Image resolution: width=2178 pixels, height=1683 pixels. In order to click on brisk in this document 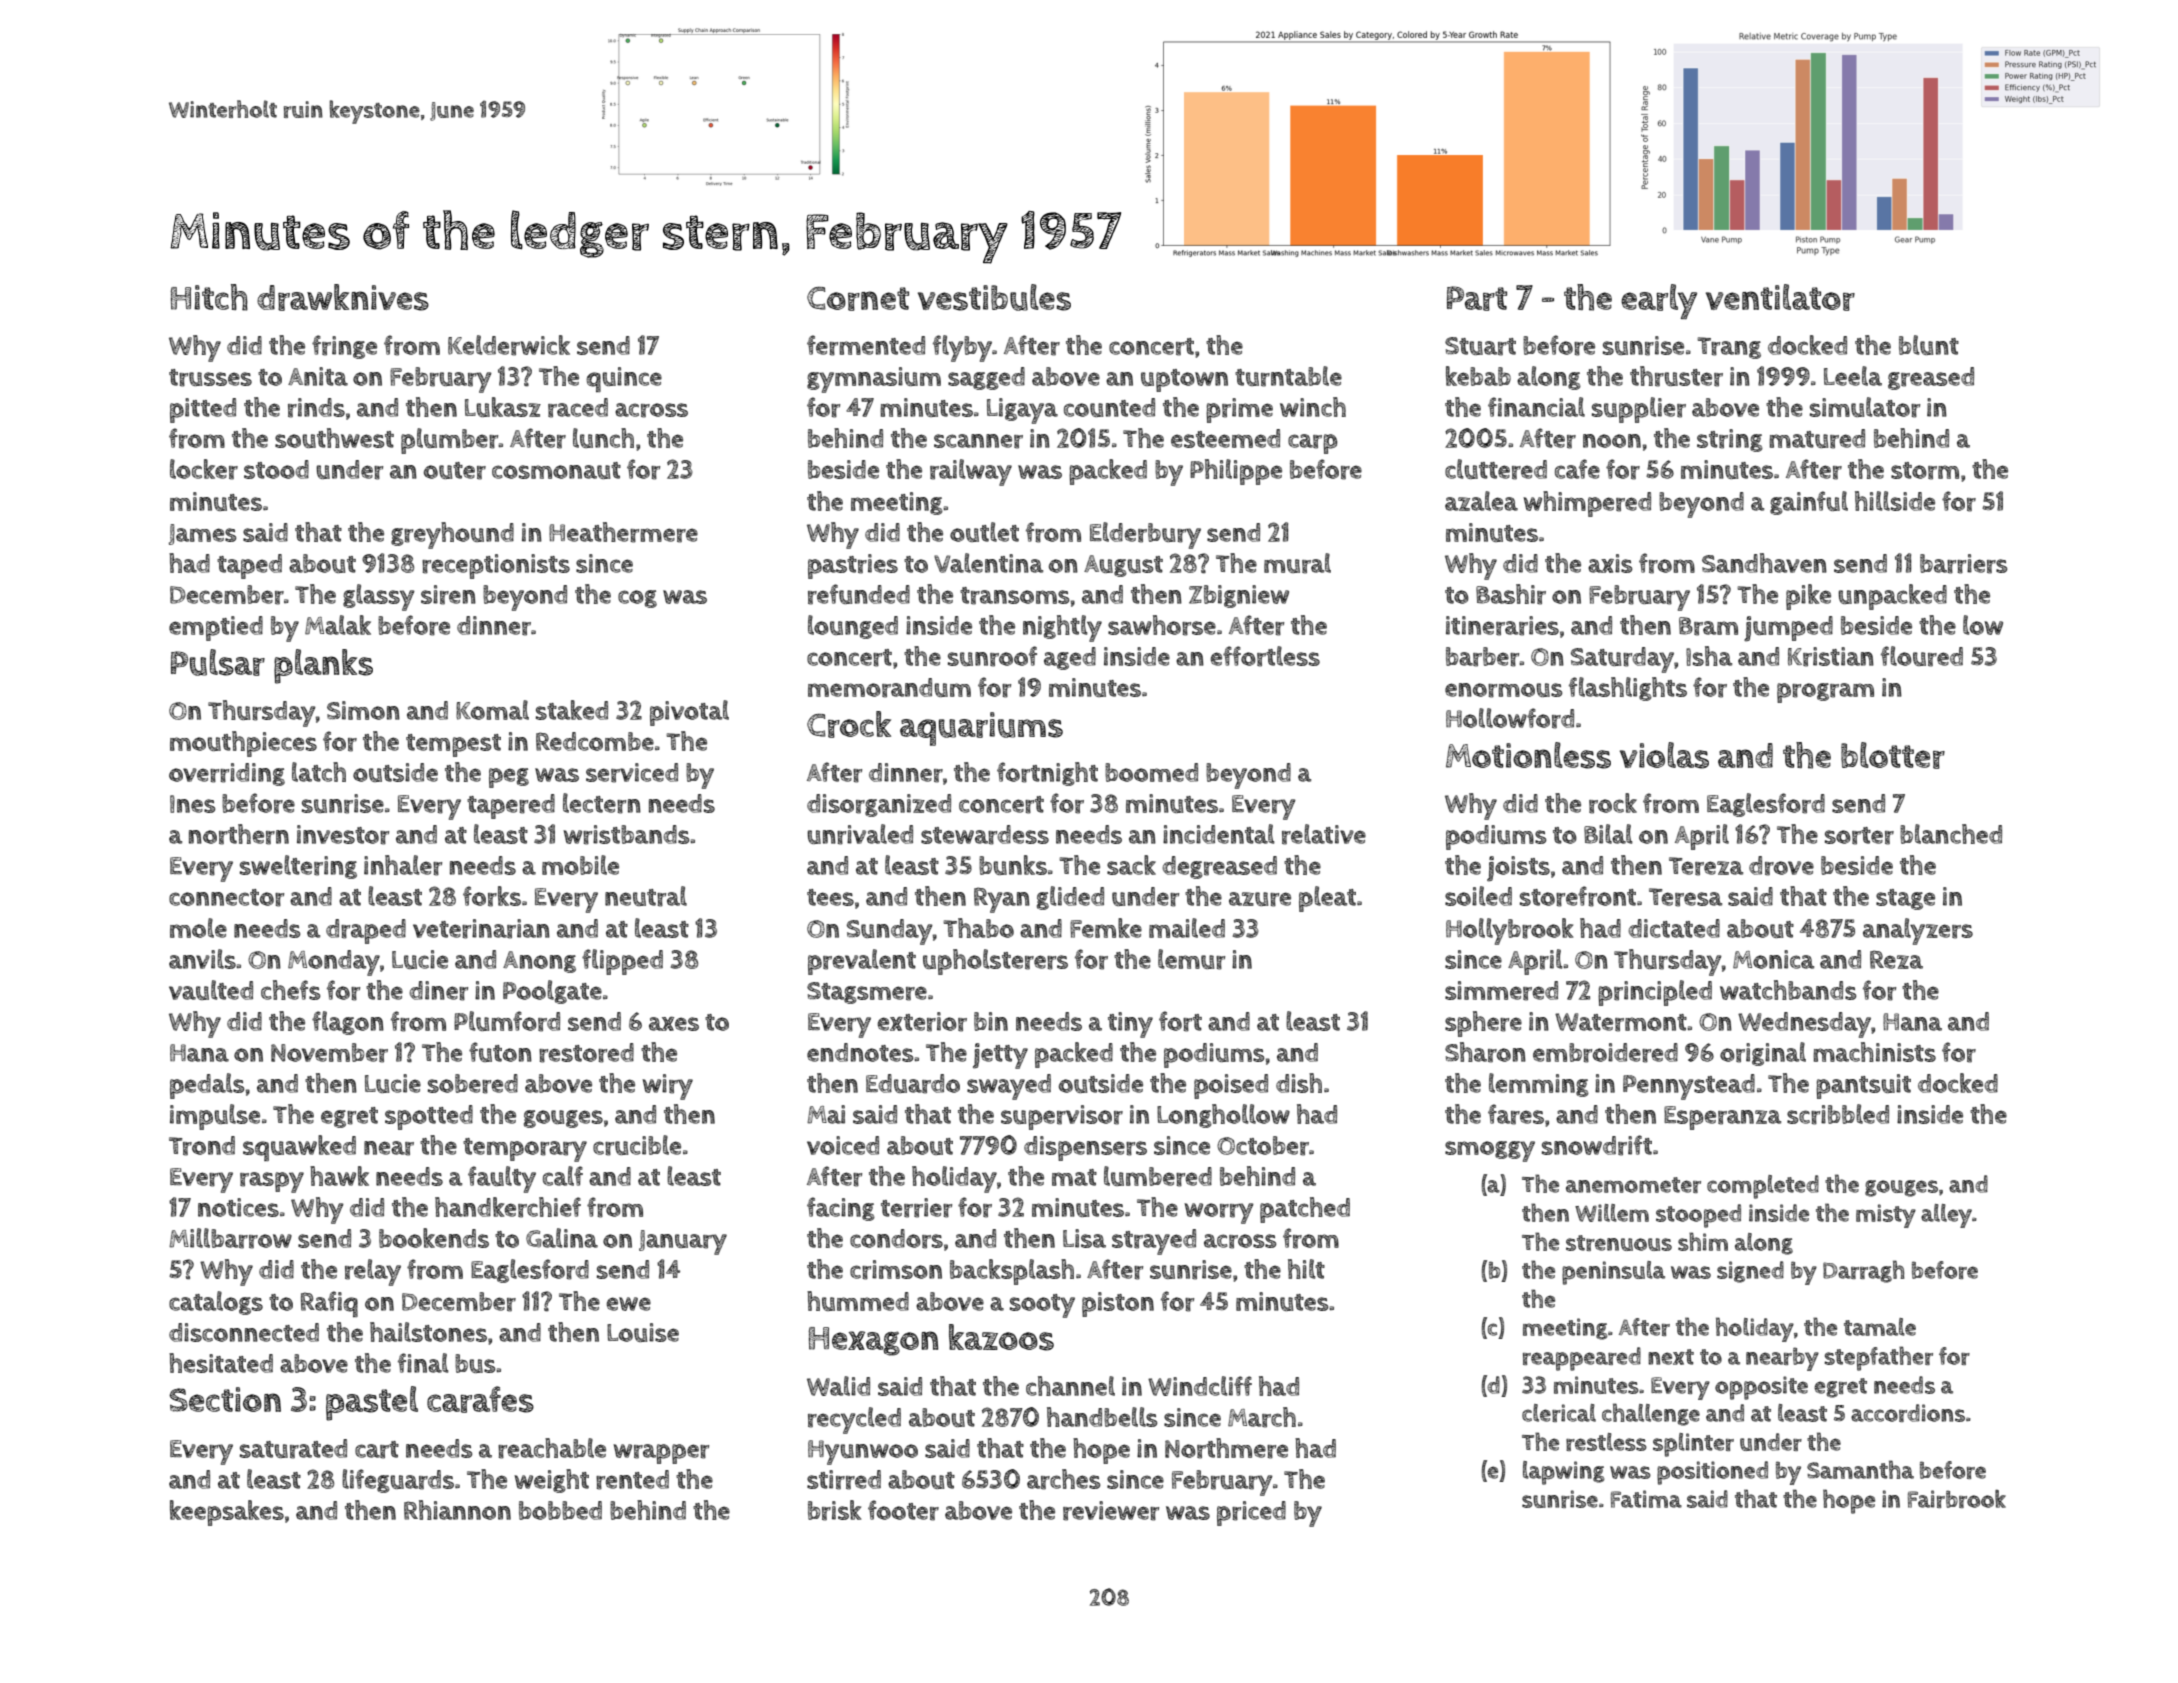, I will do `click(834, 1510)`.
